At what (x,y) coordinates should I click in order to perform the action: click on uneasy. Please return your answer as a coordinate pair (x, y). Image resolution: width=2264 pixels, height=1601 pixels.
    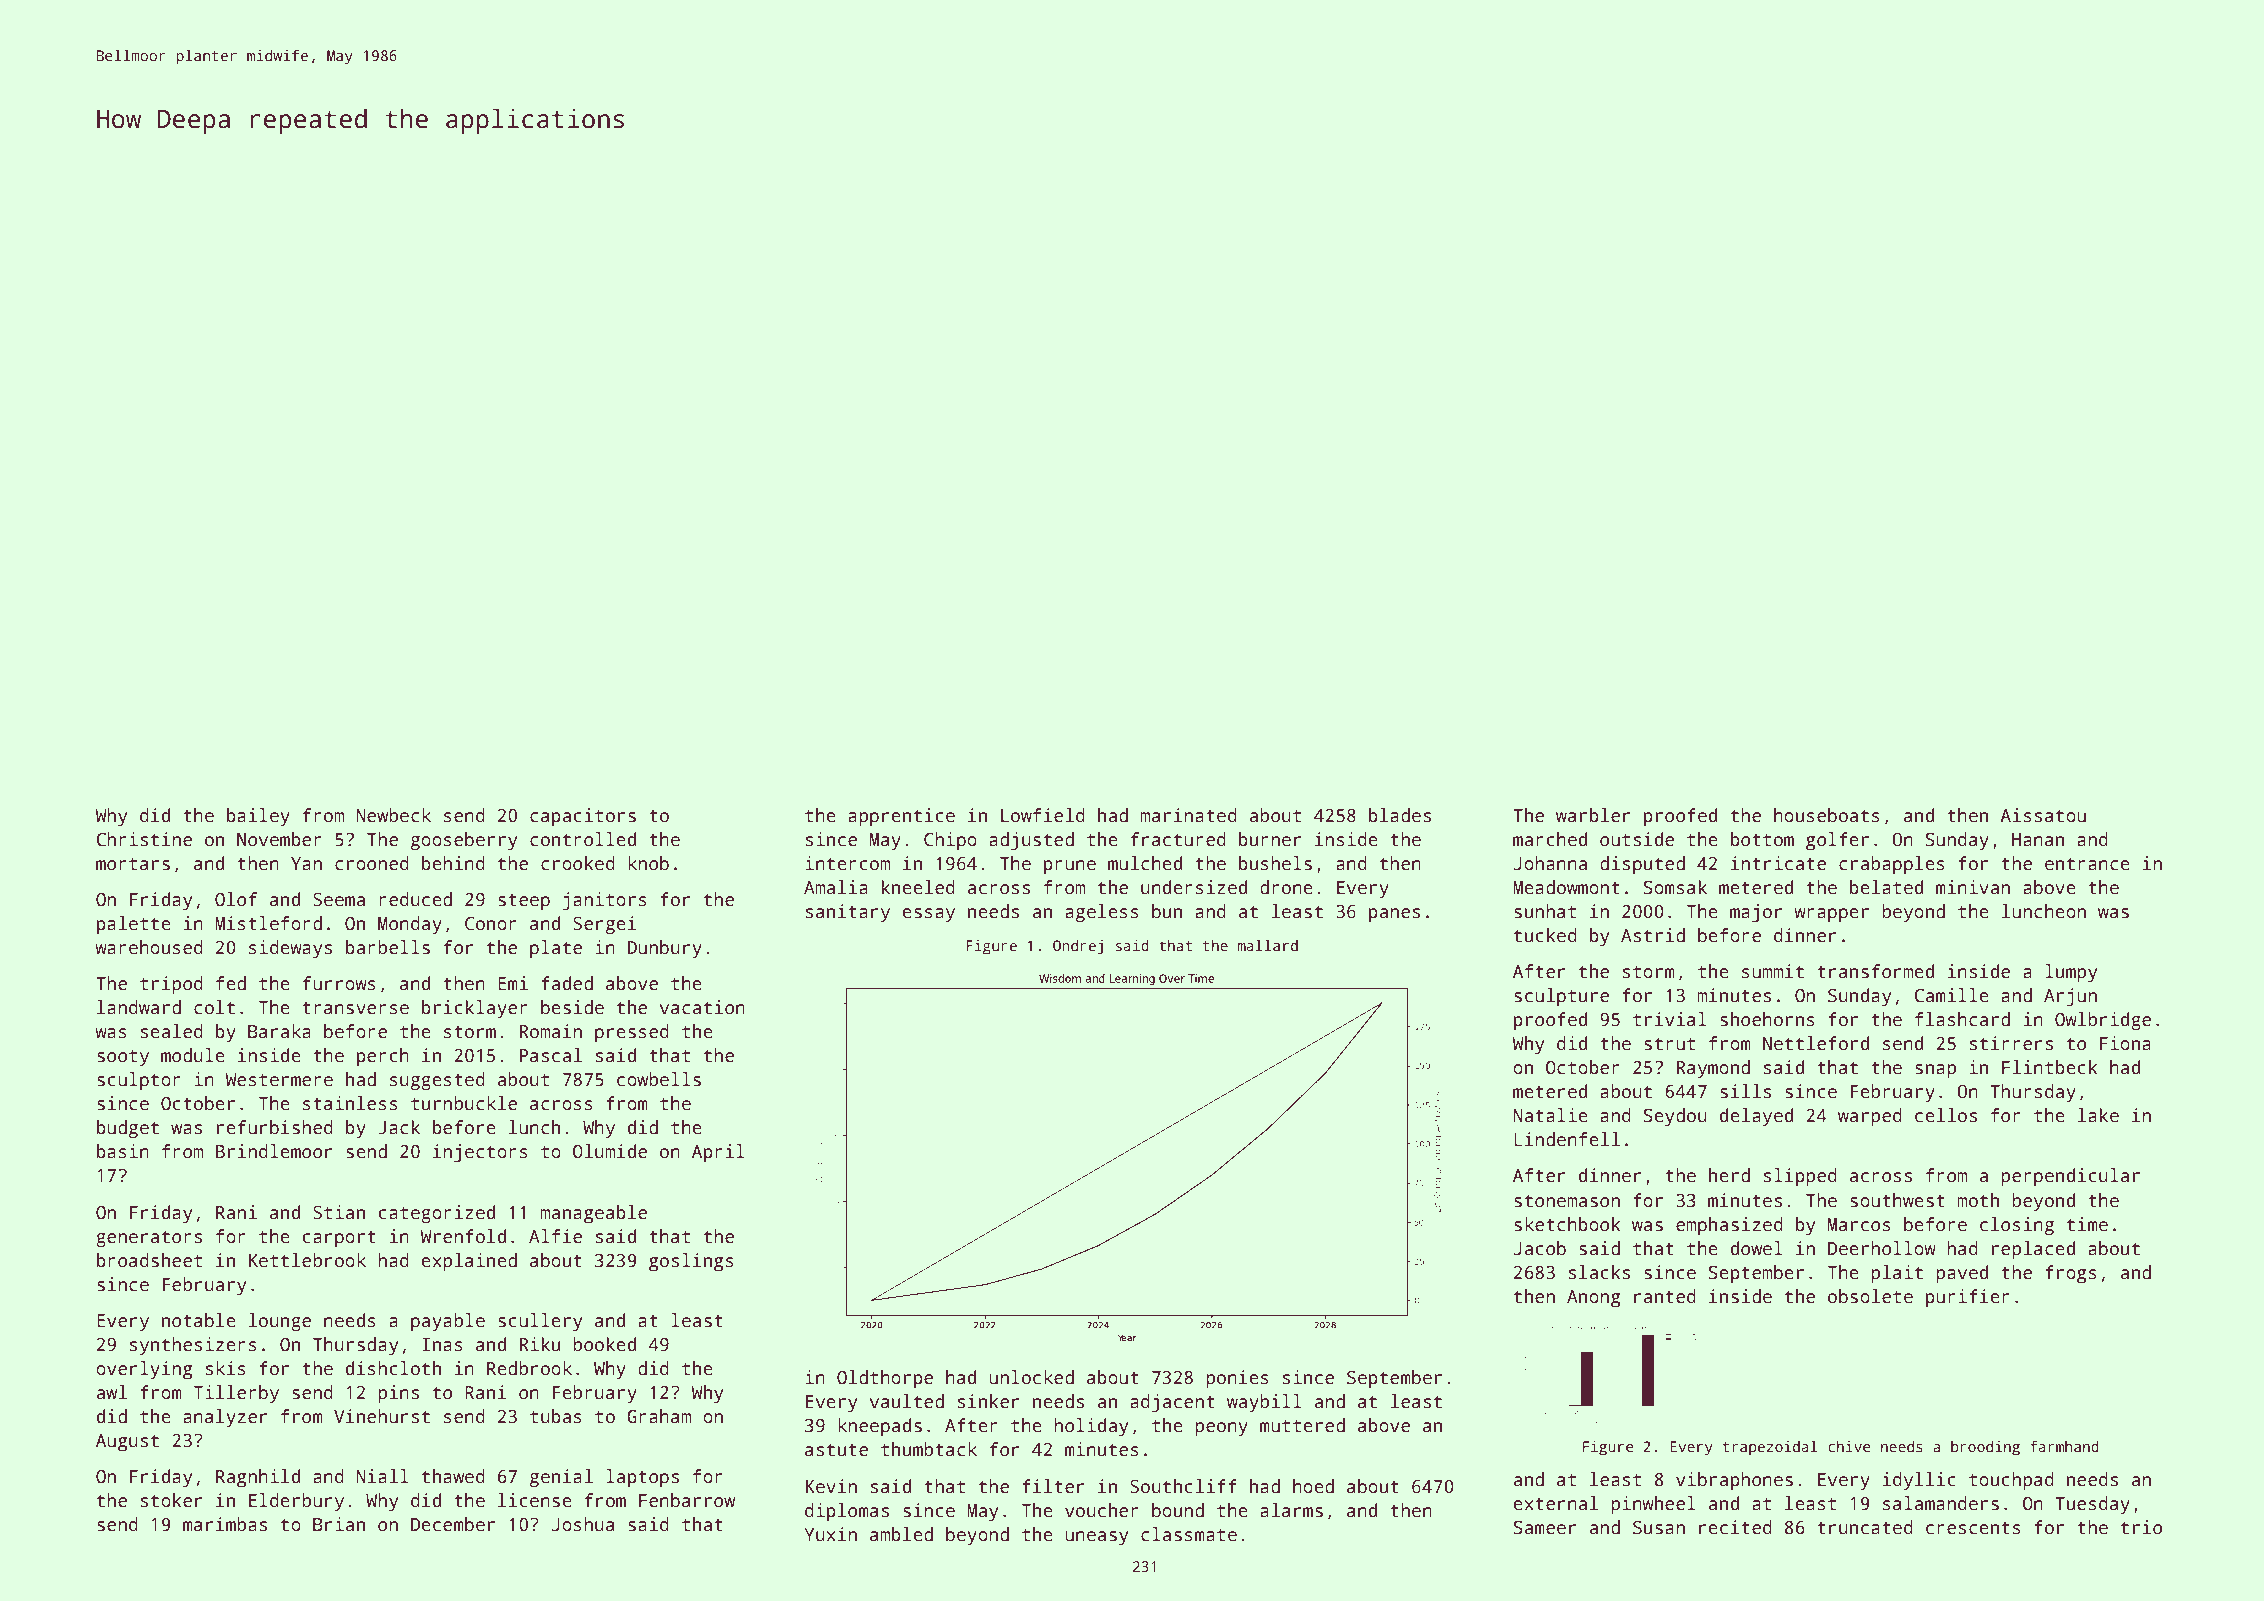
    Looking at the image, I should click on (1096, 1538).
